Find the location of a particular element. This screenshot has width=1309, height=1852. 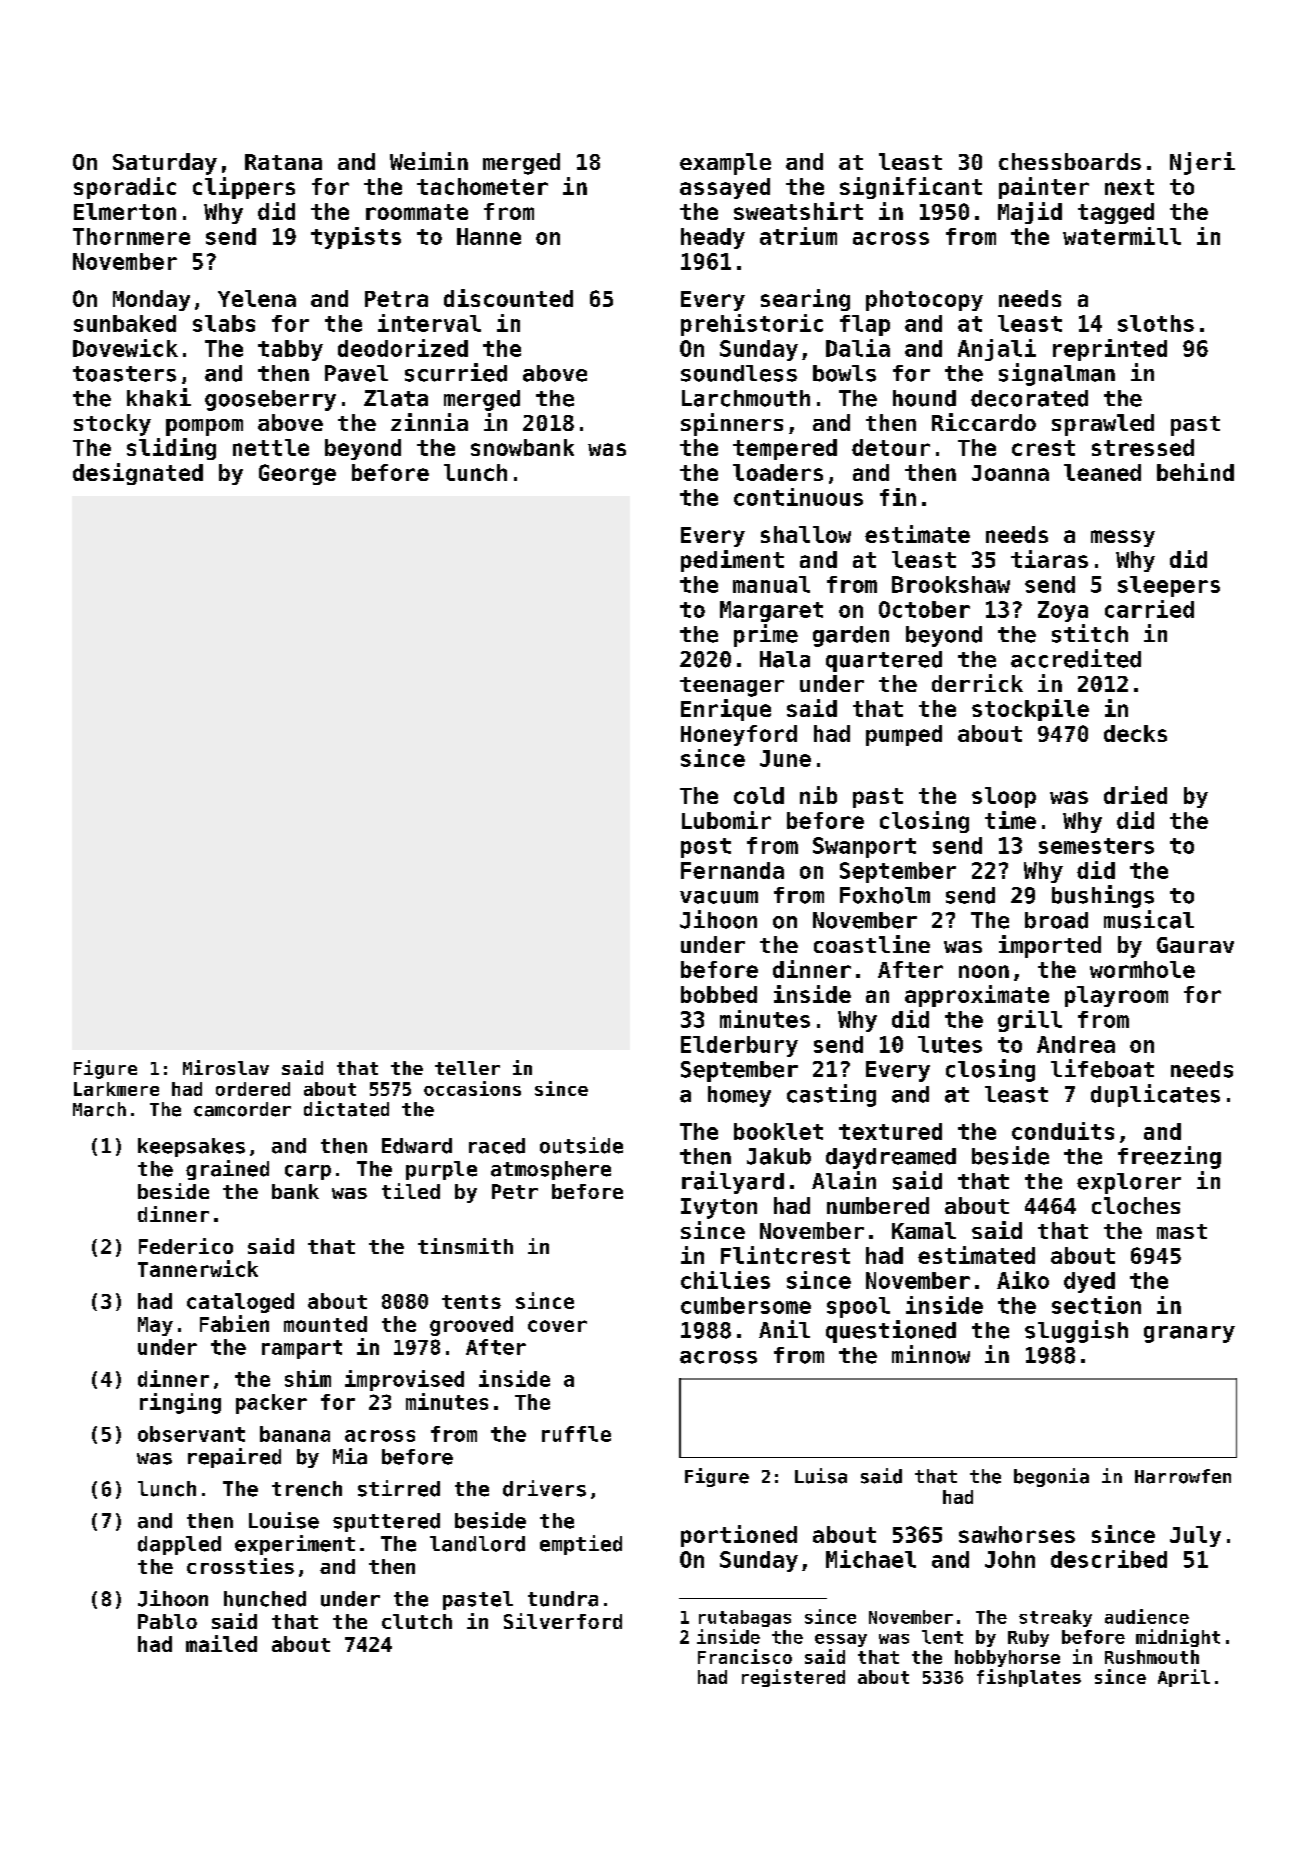

George is located at coordinates (297, 474).
